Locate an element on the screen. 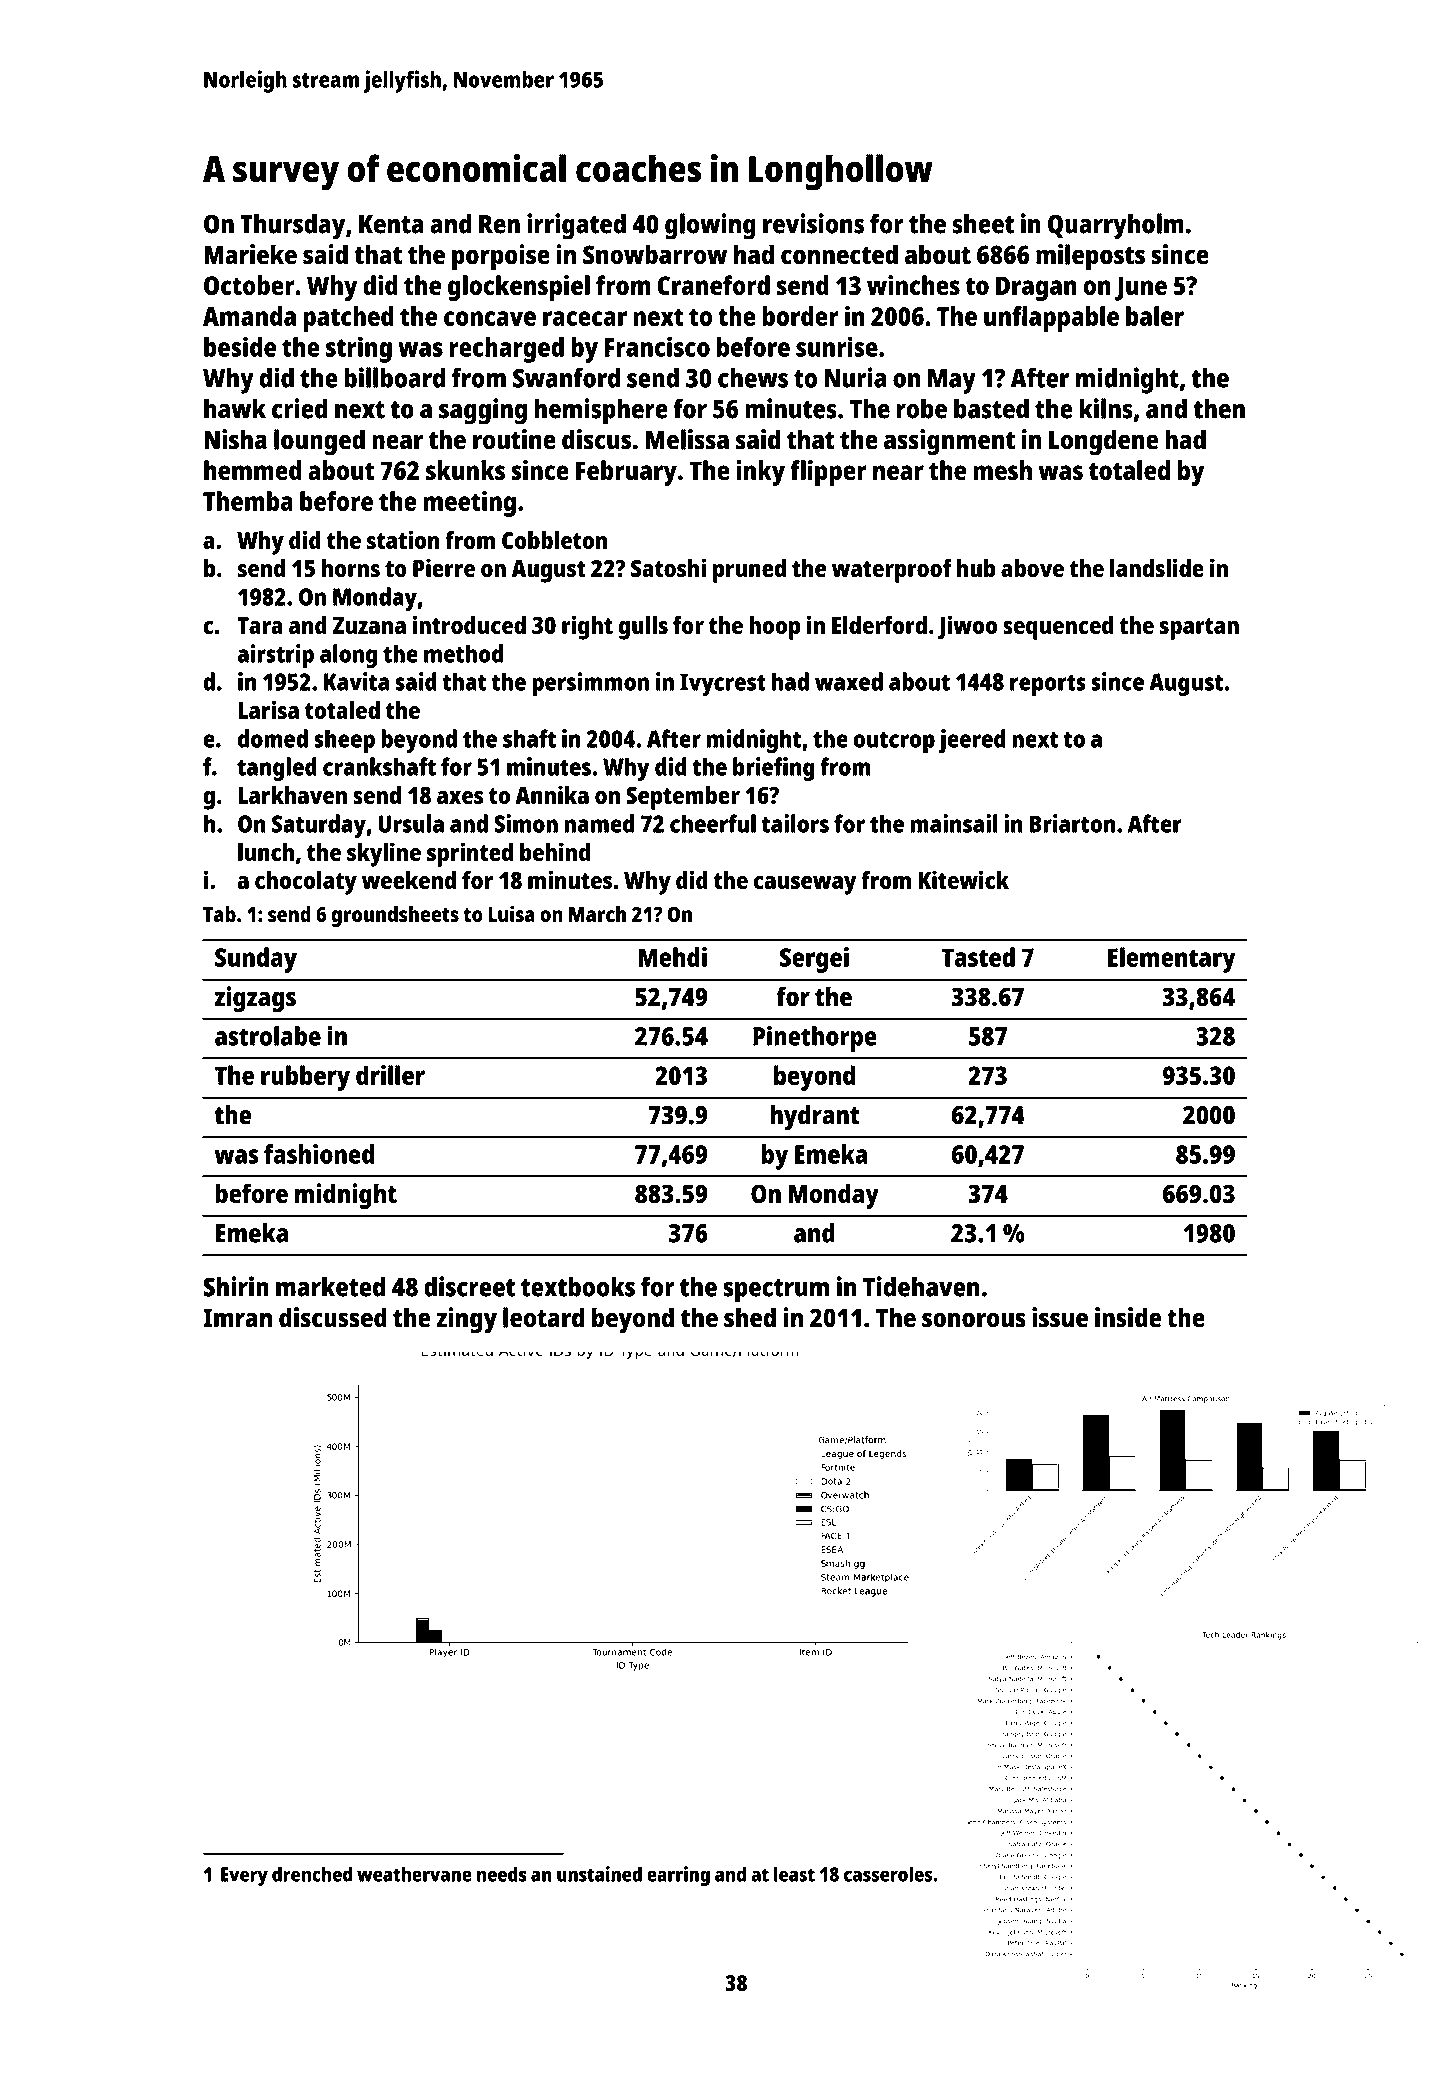  Quarryholm is located at coordinates (1116, 226).
